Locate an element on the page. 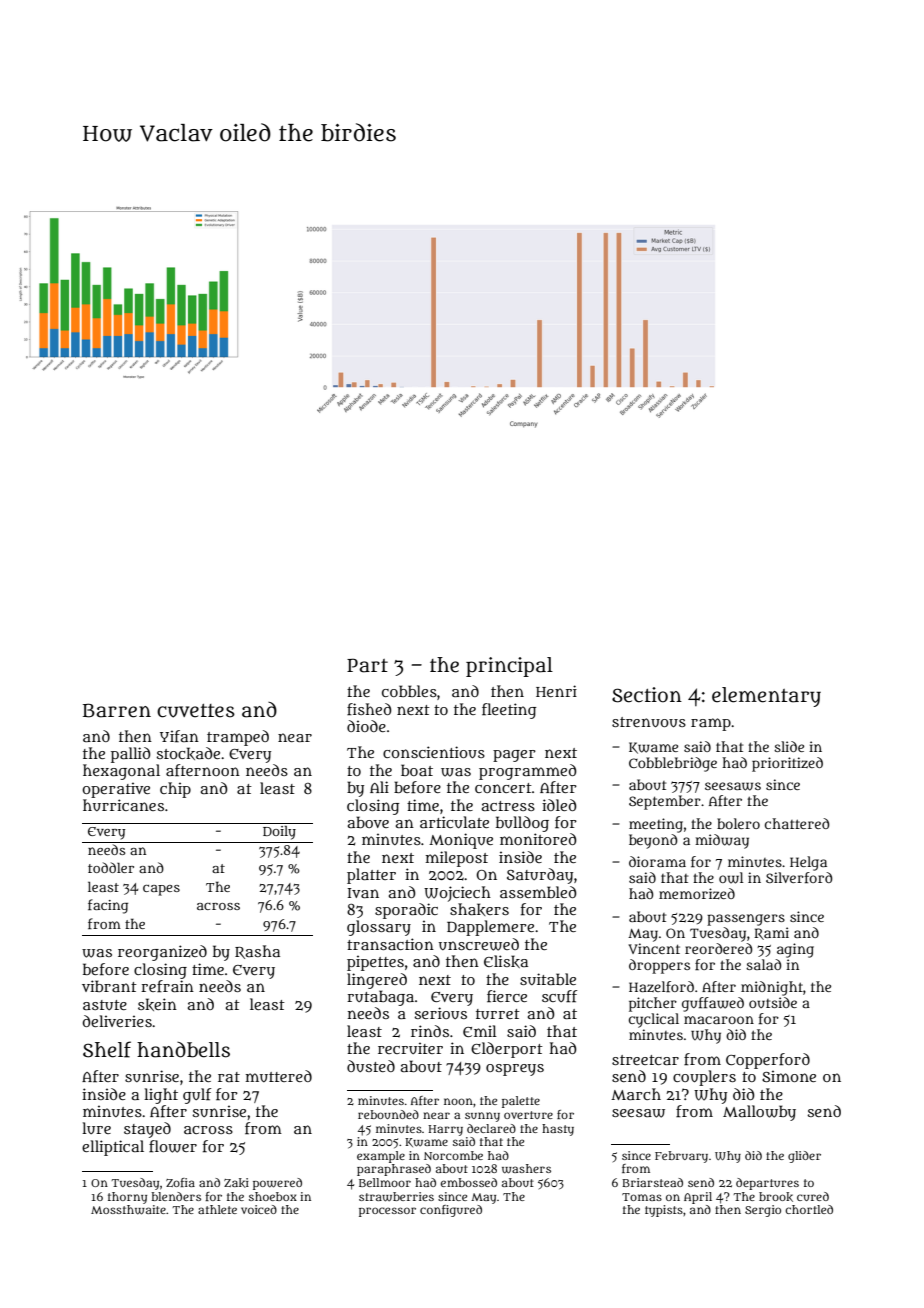  Mossthwaite is located at coordinates (128, 1210).
